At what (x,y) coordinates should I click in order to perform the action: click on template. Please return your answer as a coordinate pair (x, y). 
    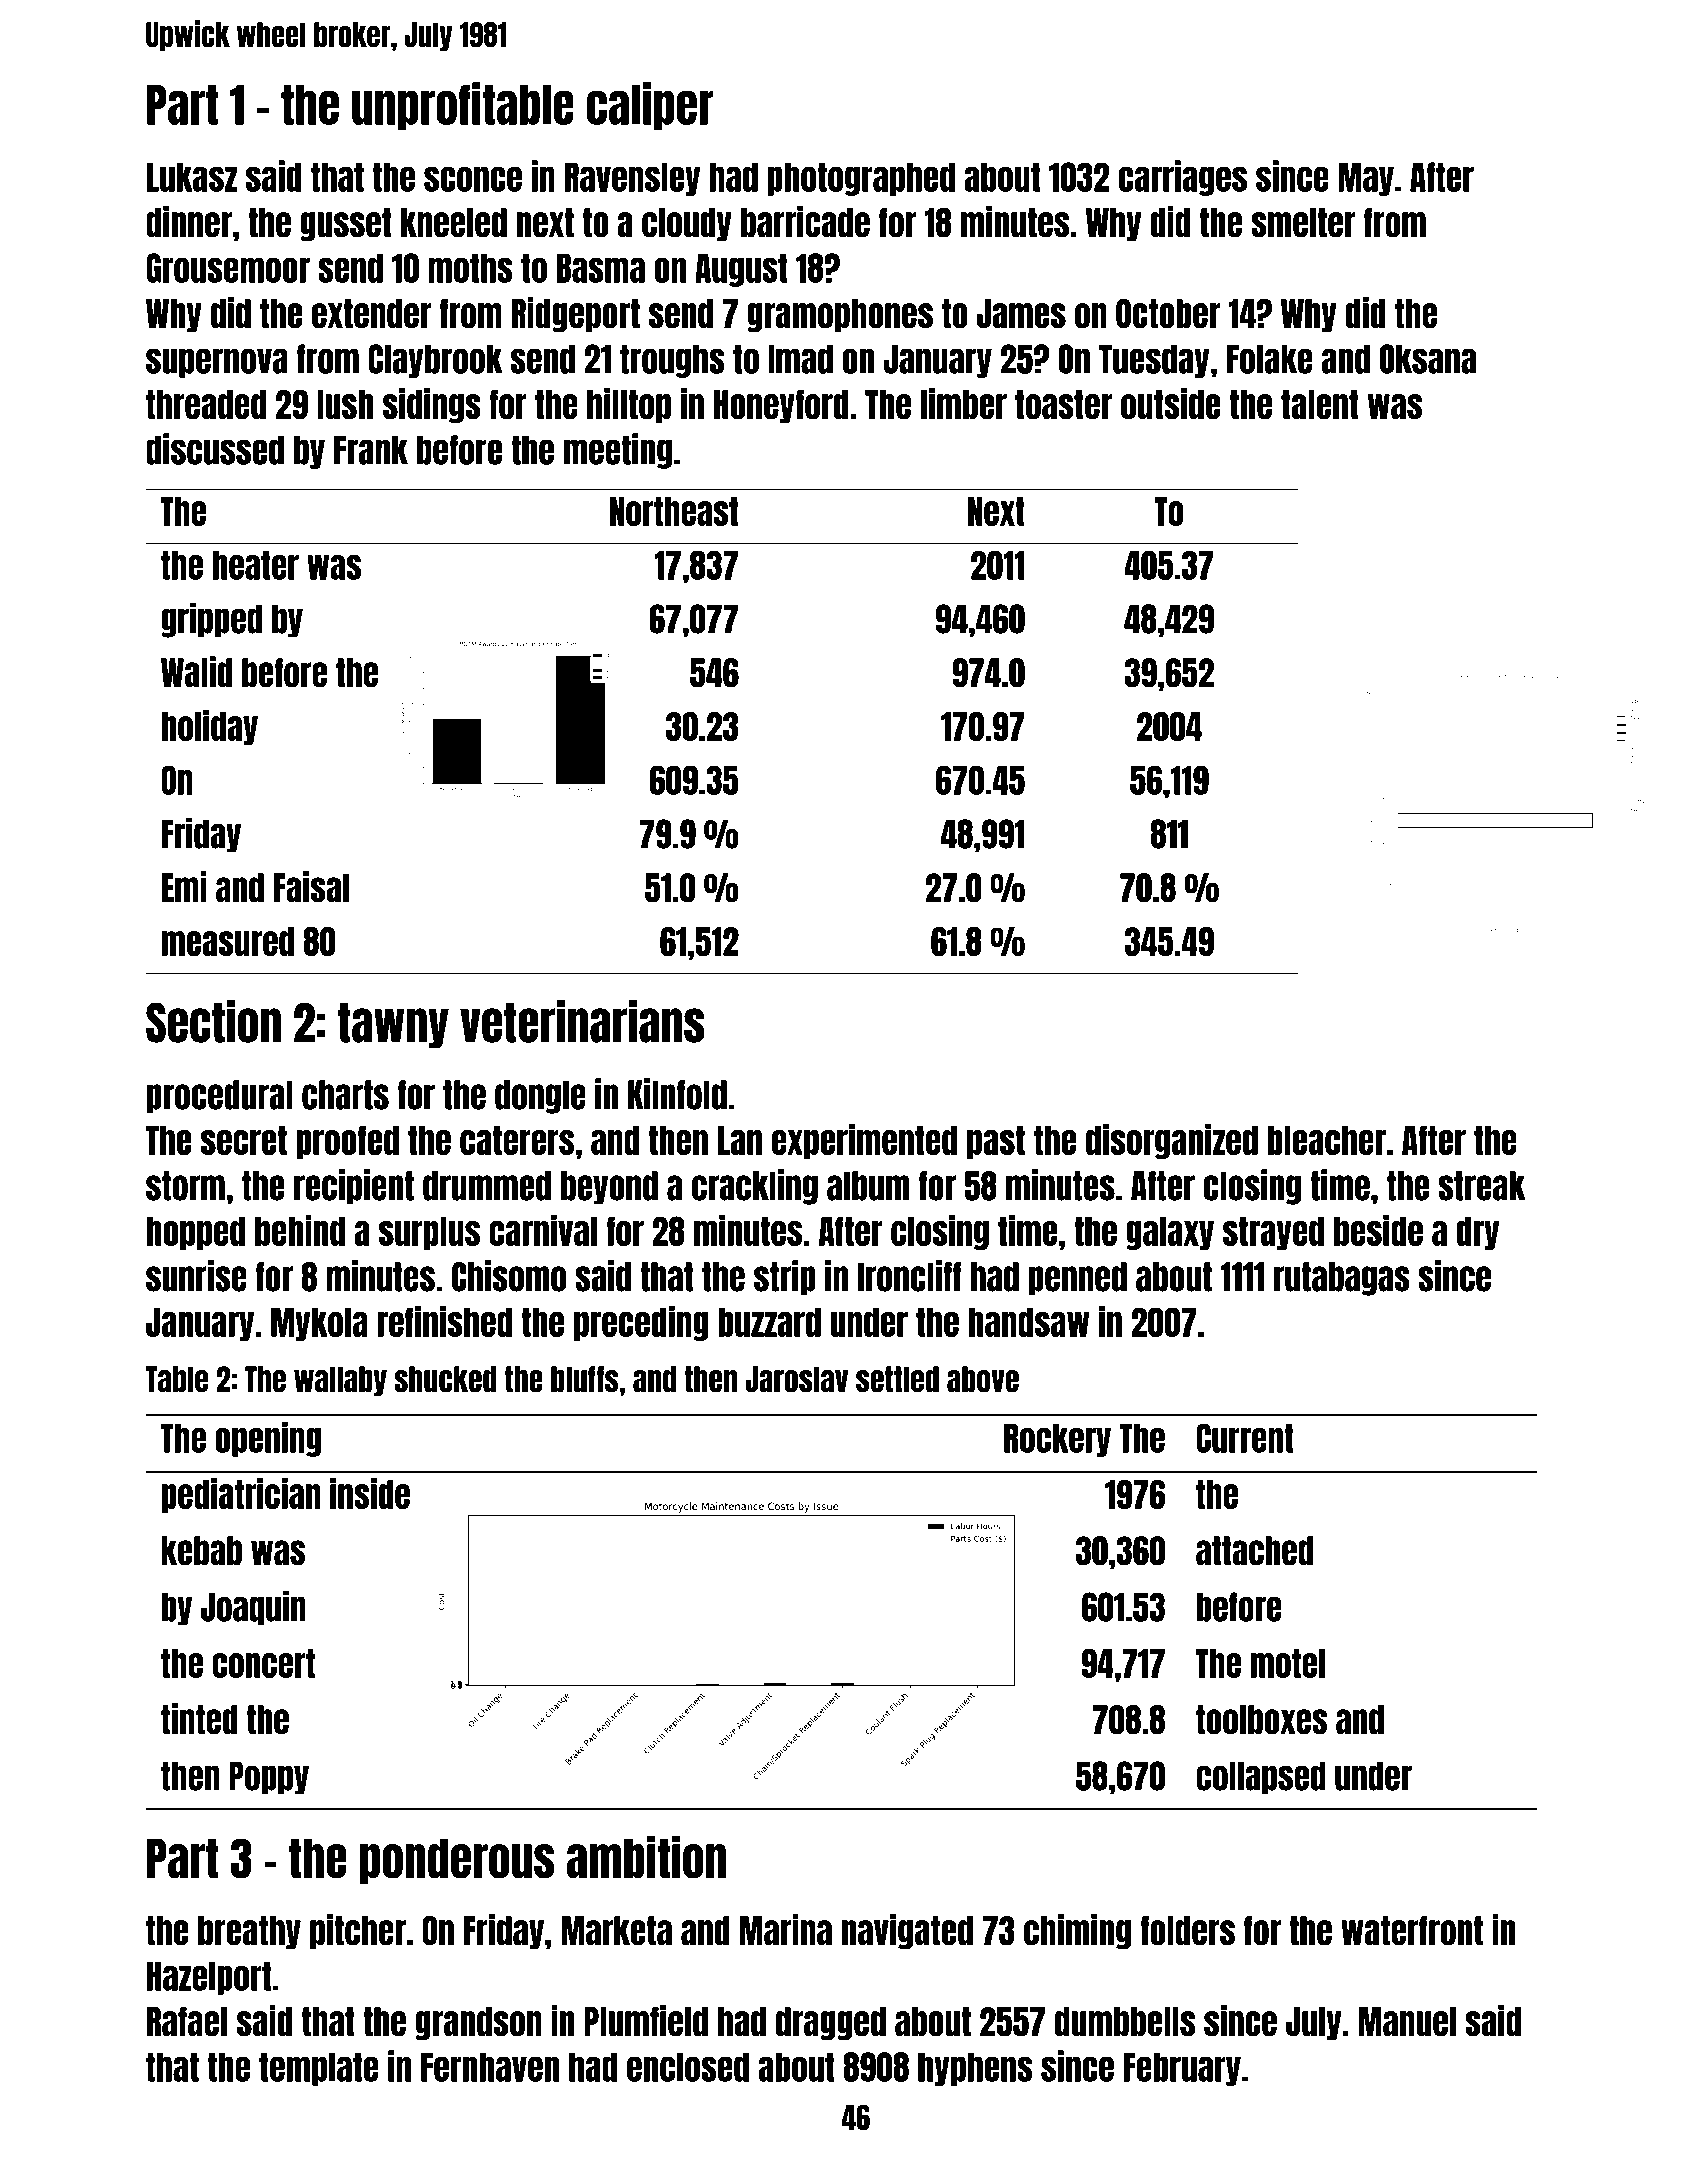
    Looking at the image, I should click on (319, 2069).
